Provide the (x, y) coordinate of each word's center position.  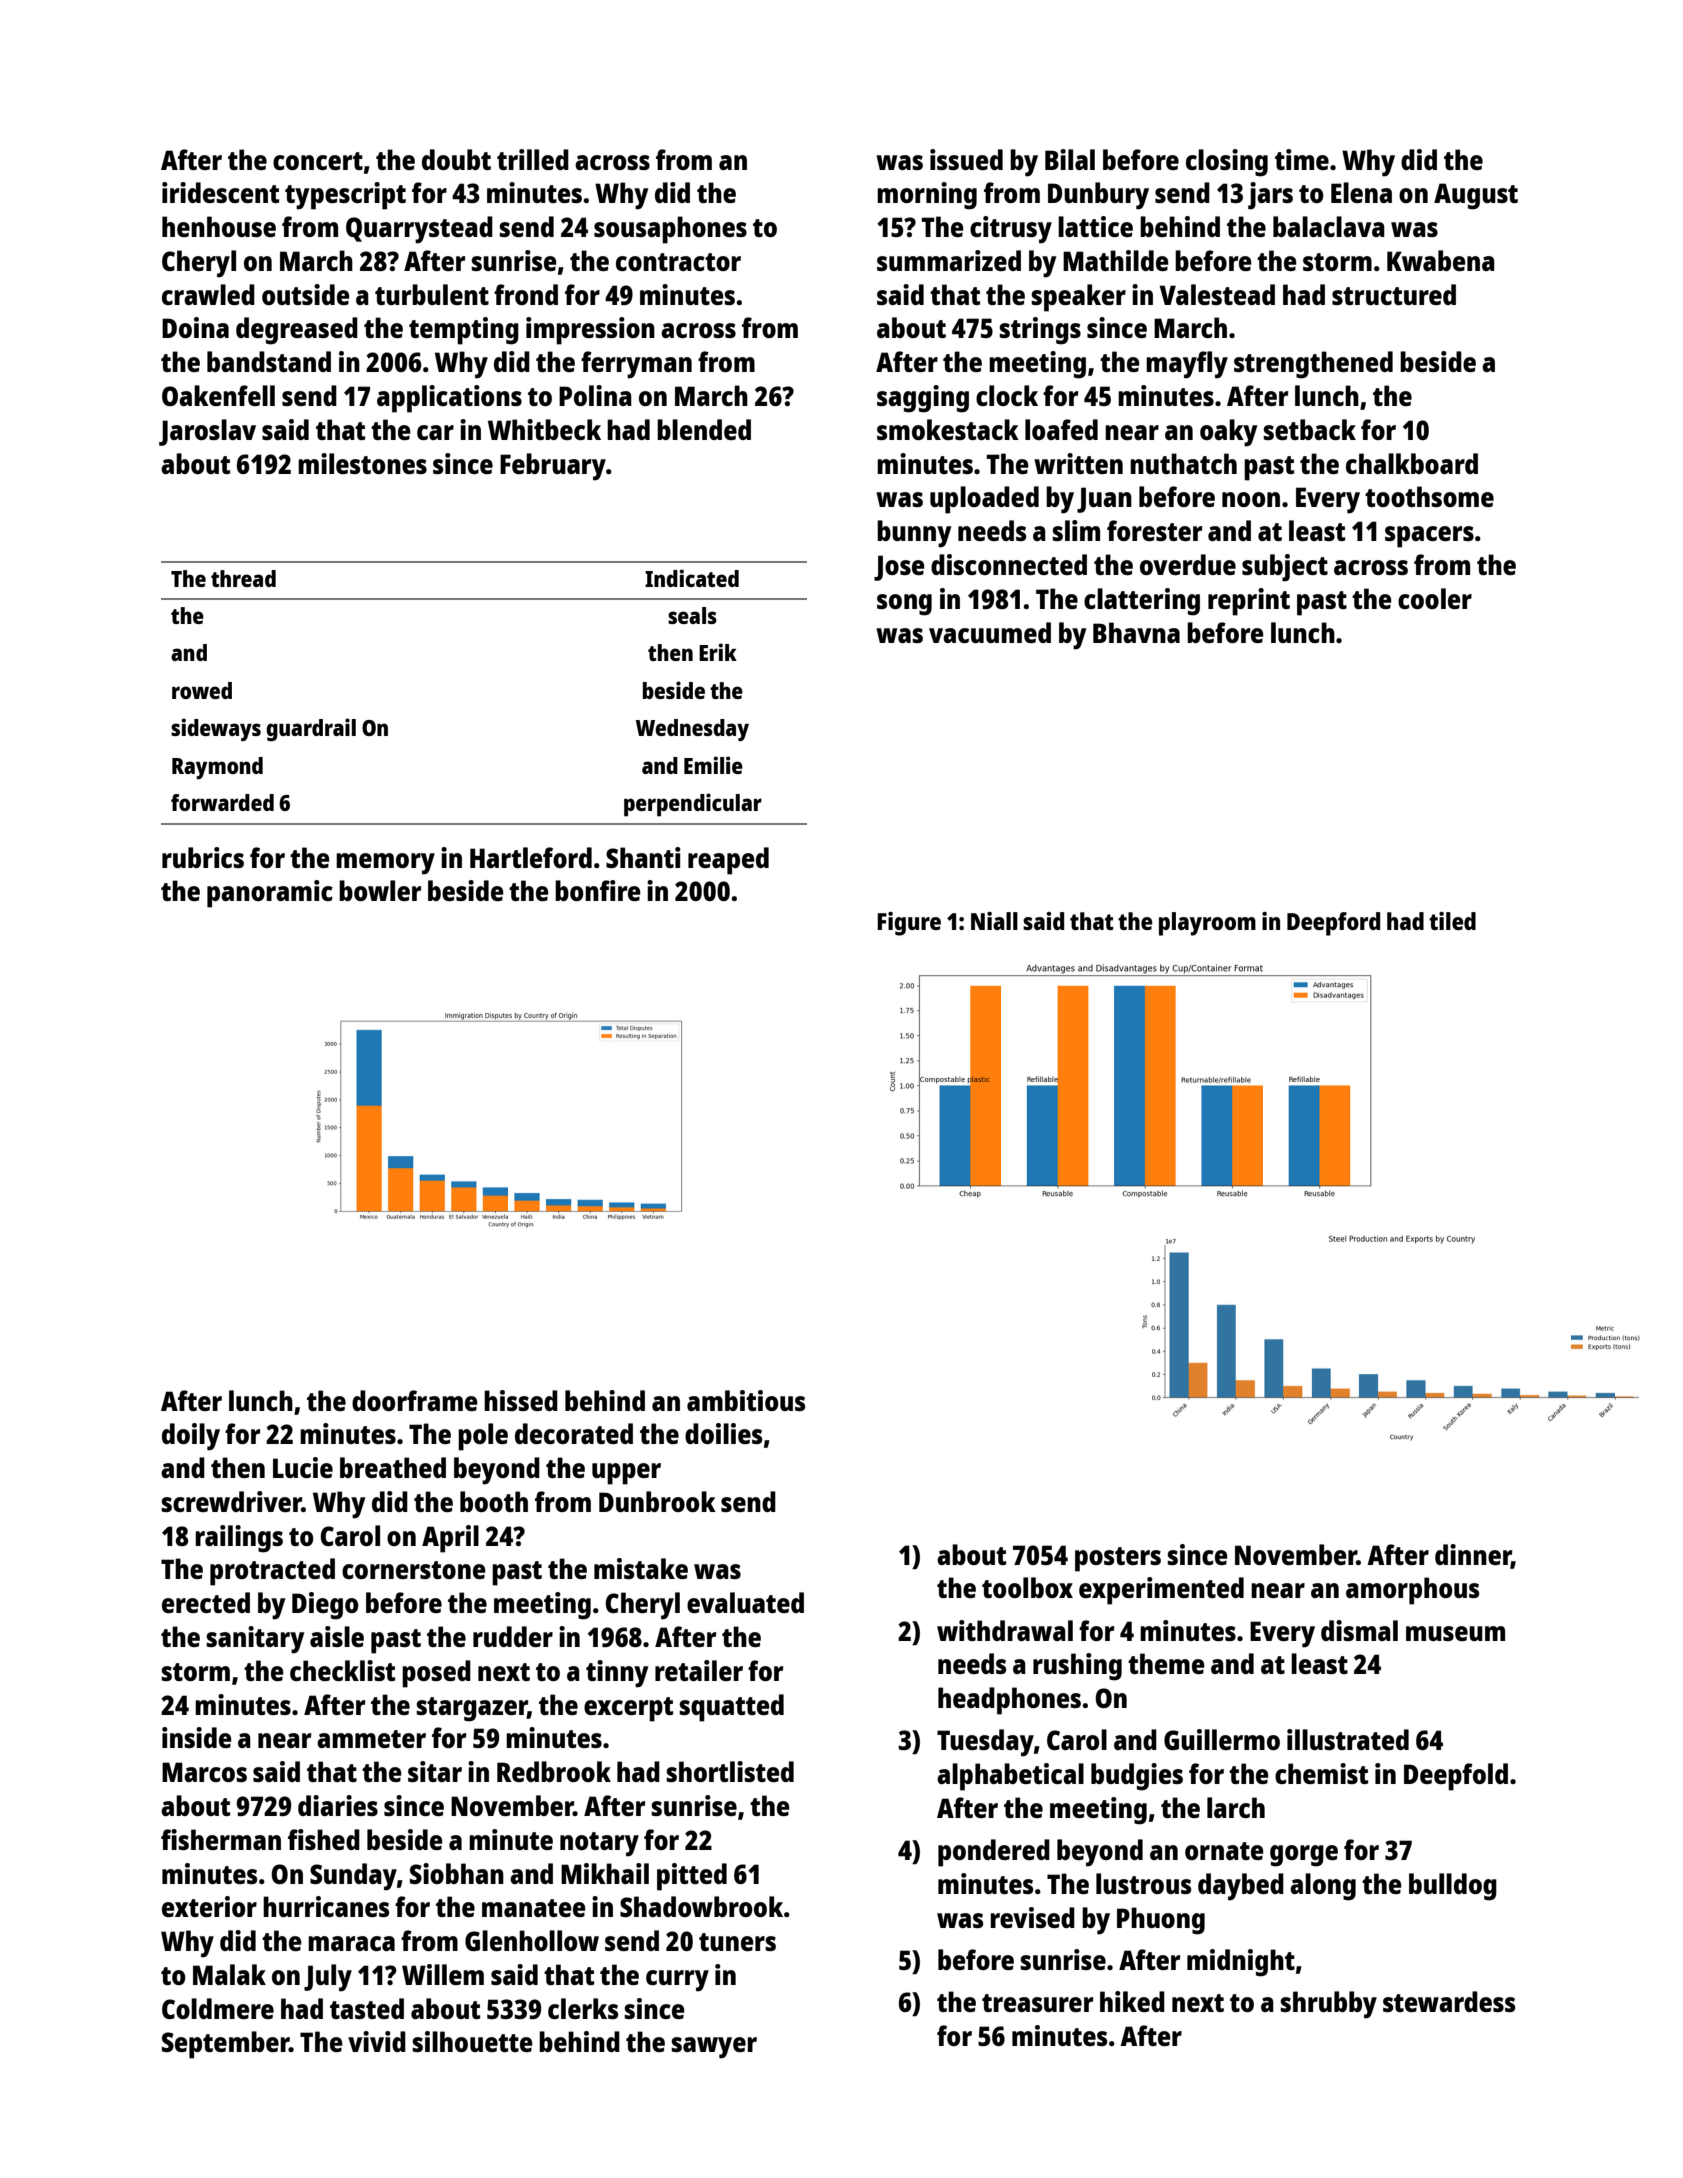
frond (526, 294)
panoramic (270, 894)
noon (1251, 499)
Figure (909, 924)
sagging (923, 399)
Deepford (1333, 924)
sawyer (714, 2048)
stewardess (1449, 2001)
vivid (377, 2041)
